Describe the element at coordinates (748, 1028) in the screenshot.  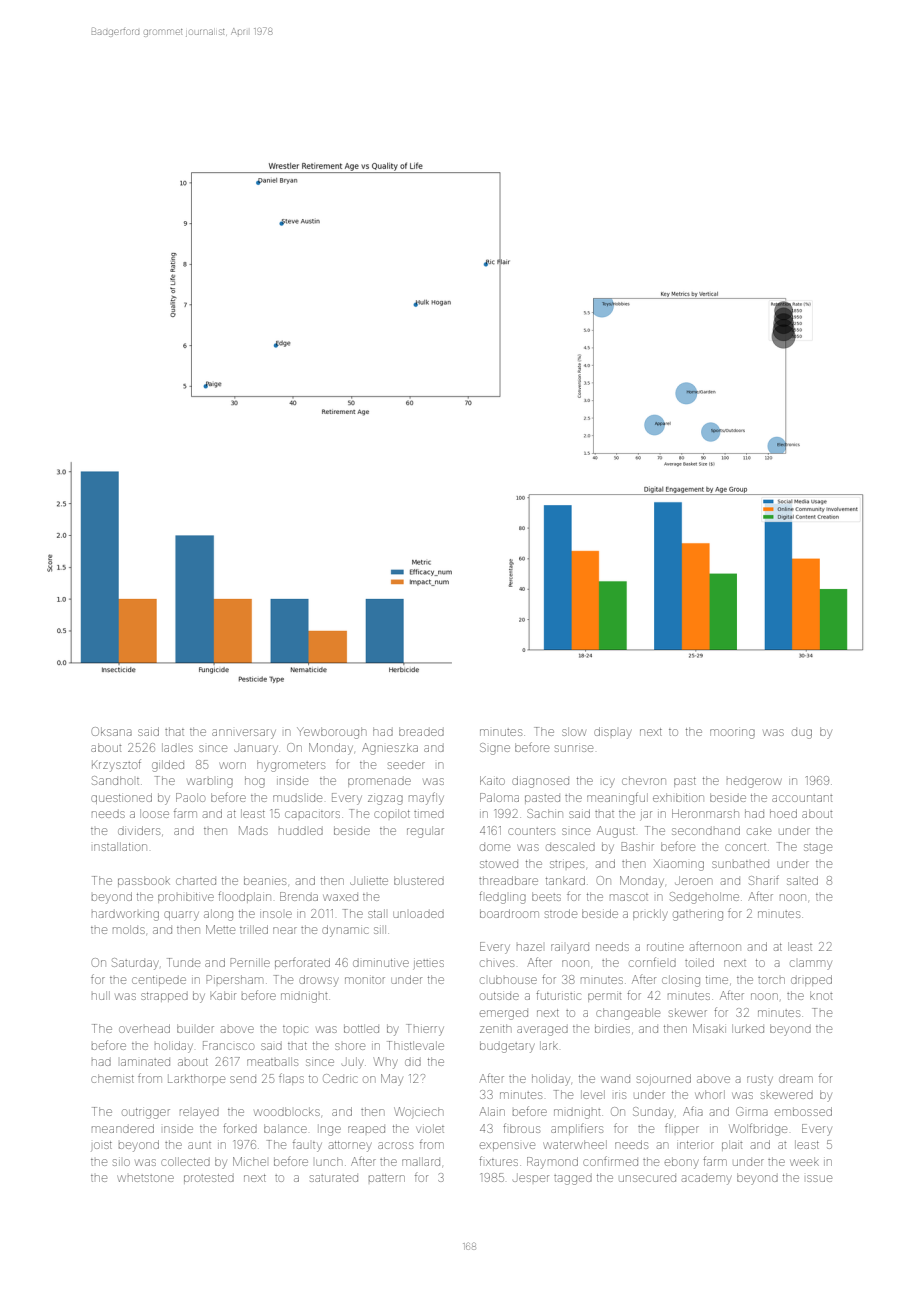
I see `lurked` at that location.
